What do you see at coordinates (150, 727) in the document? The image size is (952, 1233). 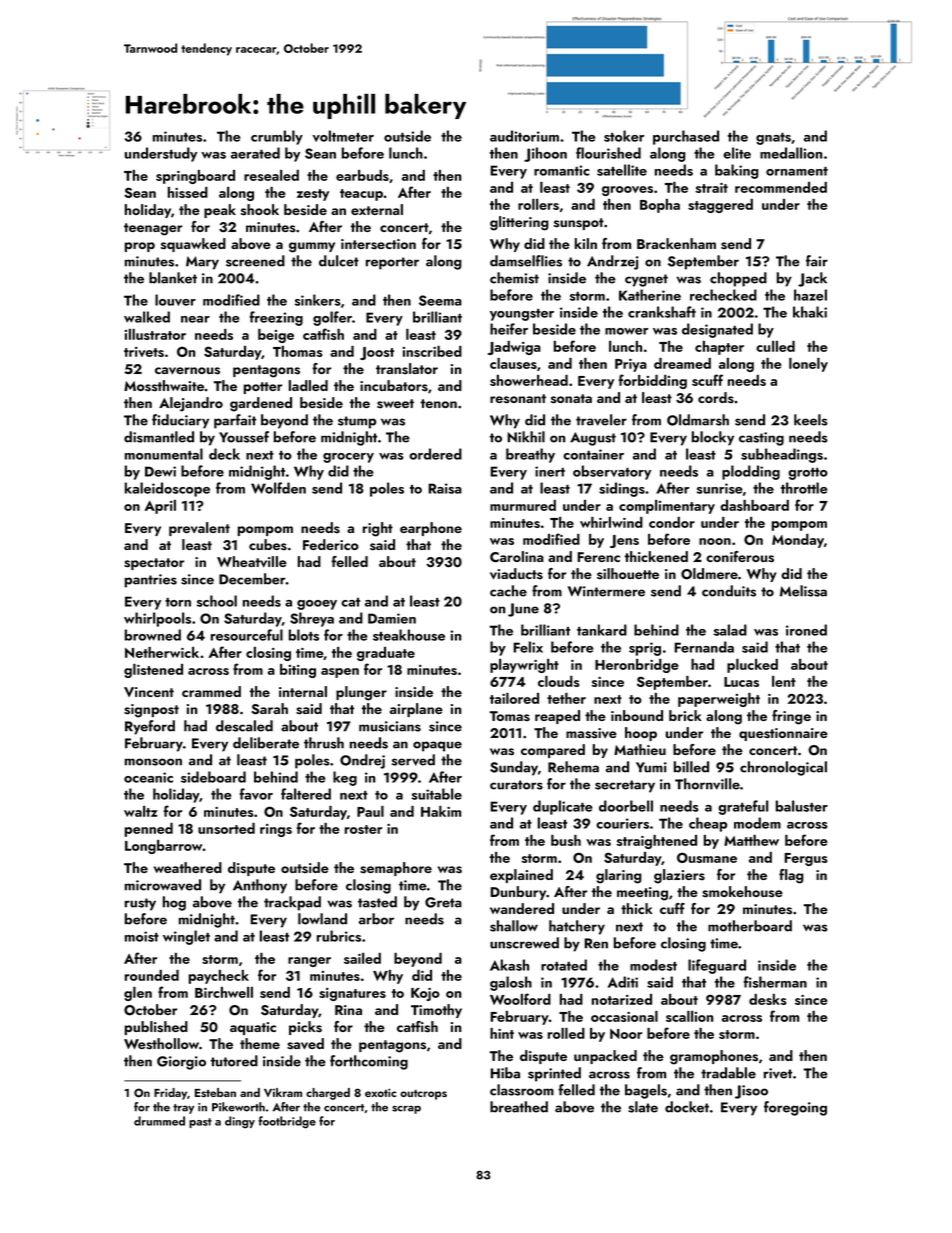 I see `Ryeford` at bounding box center [150, 727].
